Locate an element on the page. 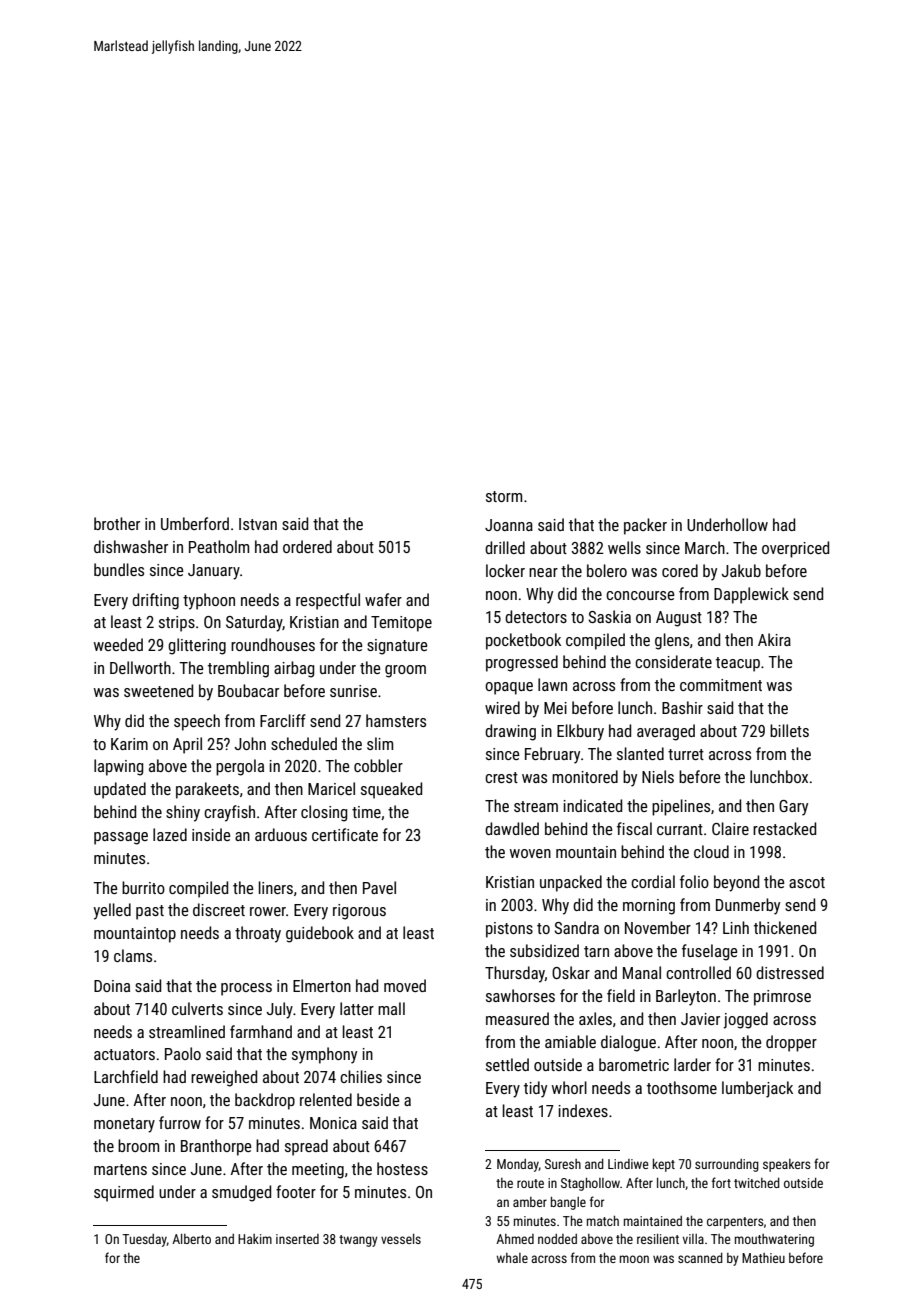 This image has width=924, height=1314. turret is located at coordinates (686, 754).
